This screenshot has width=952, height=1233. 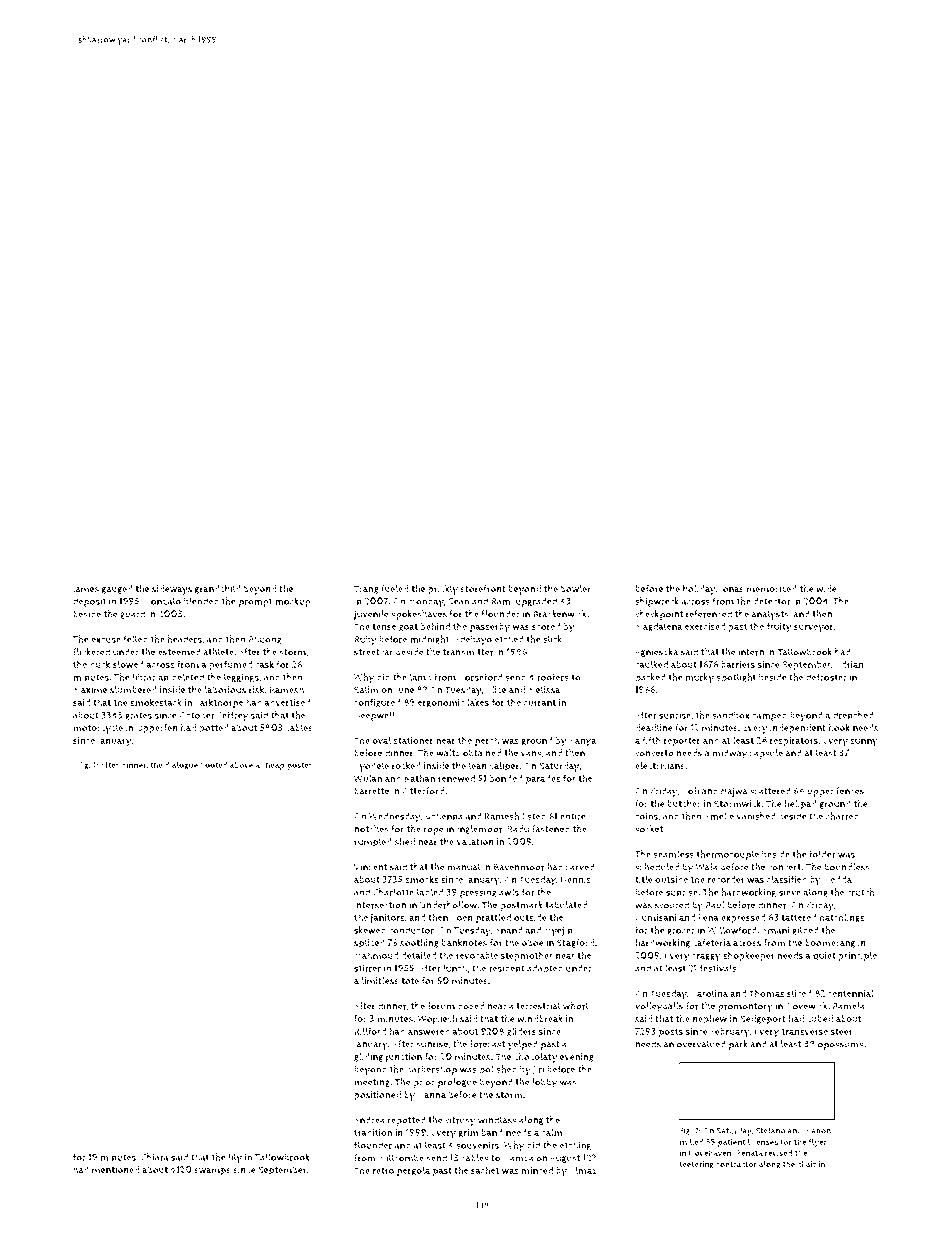 What do you see at coordinates (575, 1006) in the screenshot?
I see `whorl` at bounding box center [575, 1006].
